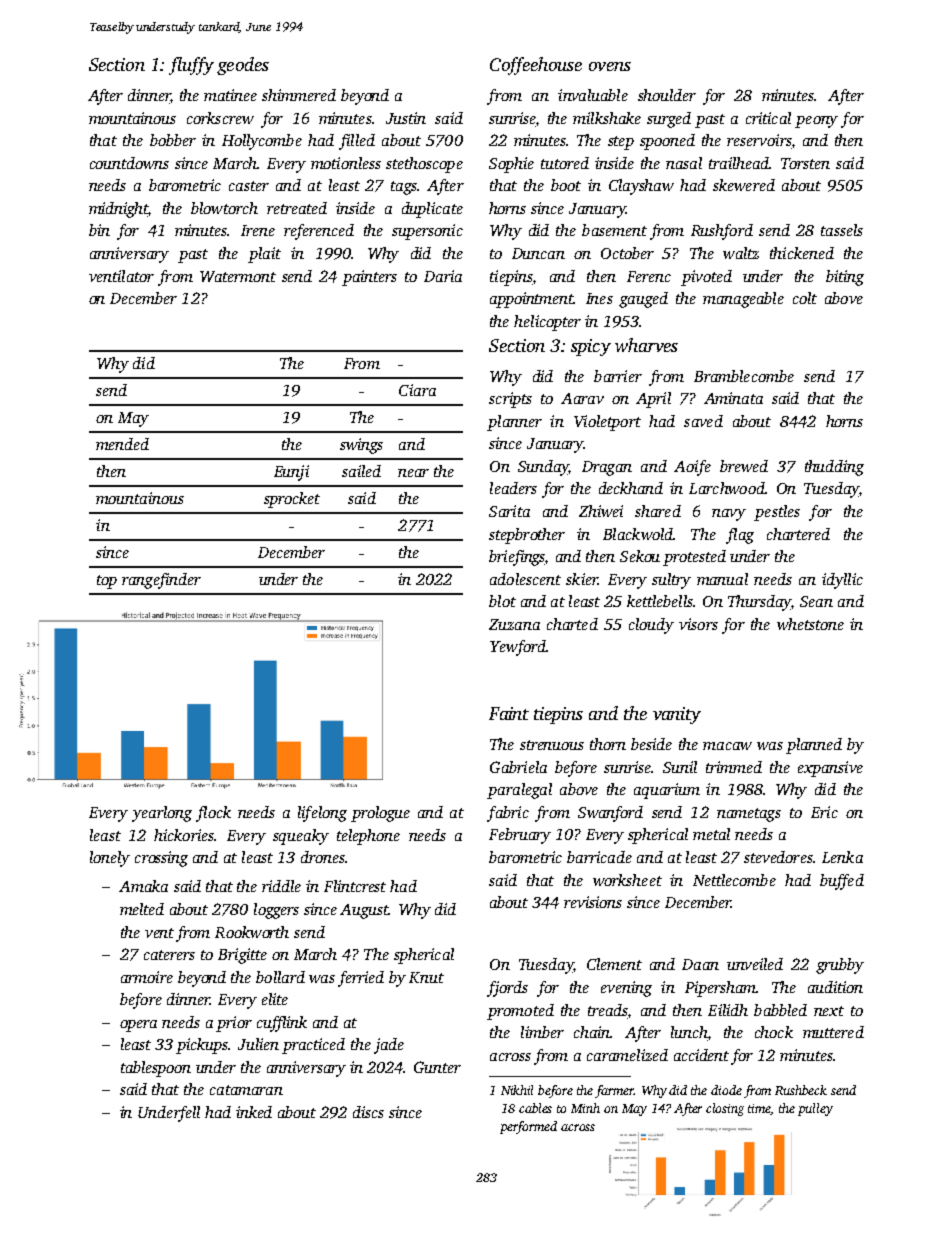 This page has width=952, height=1233. I want to click on Ciara, so click(417, 390).
